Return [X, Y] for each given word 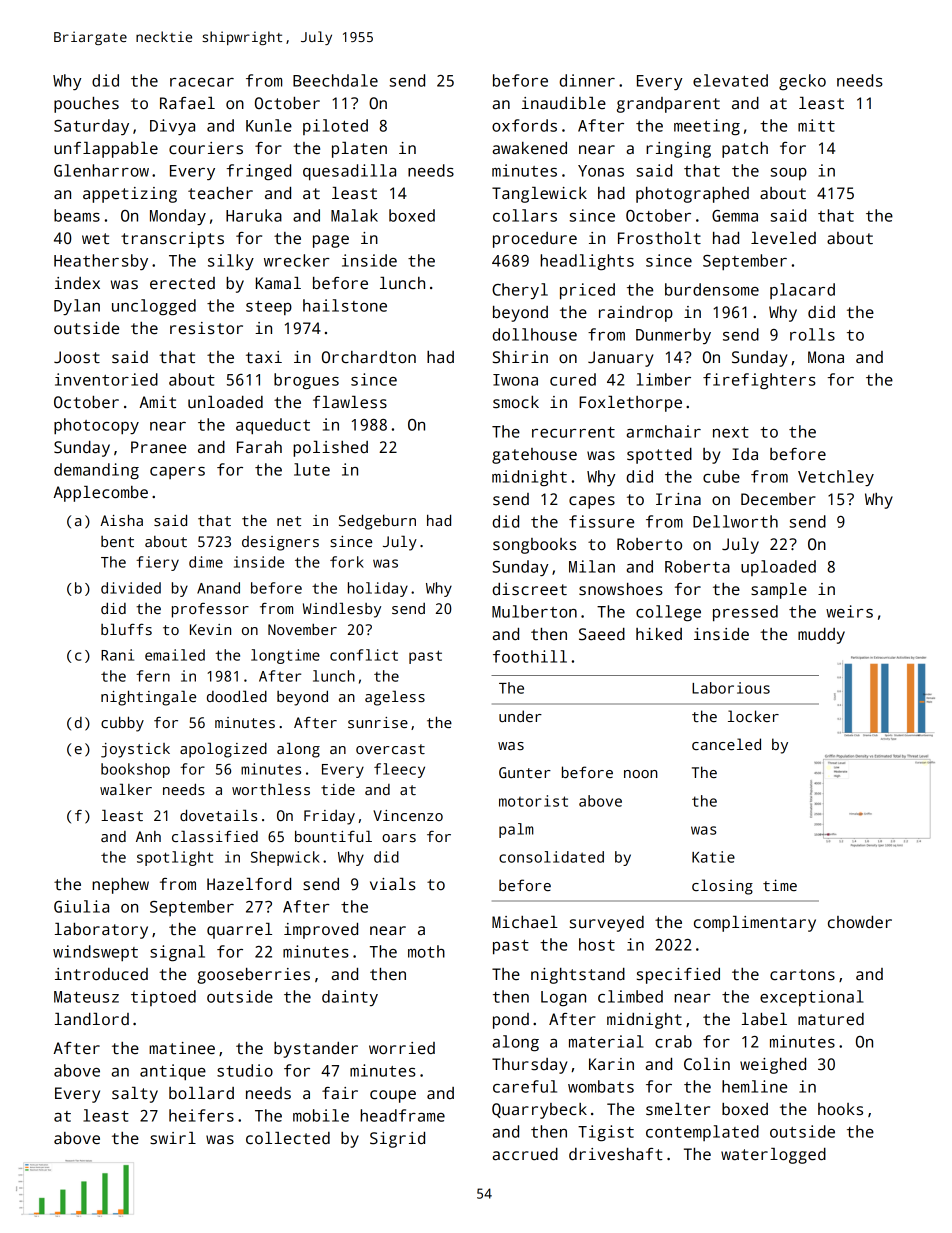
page [331, 241]
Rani [117, 655]
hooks [840, 1109]
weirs [849, 611]
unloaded [225, 402]
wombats [601, 1086]
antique [173, 1072]
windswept [95, 953]
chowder [860, 922]
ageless [395, 698]
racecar [202, 82]
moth [426, 951]
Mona [826, 357]
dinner [587, 80]
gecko [802, 82]
